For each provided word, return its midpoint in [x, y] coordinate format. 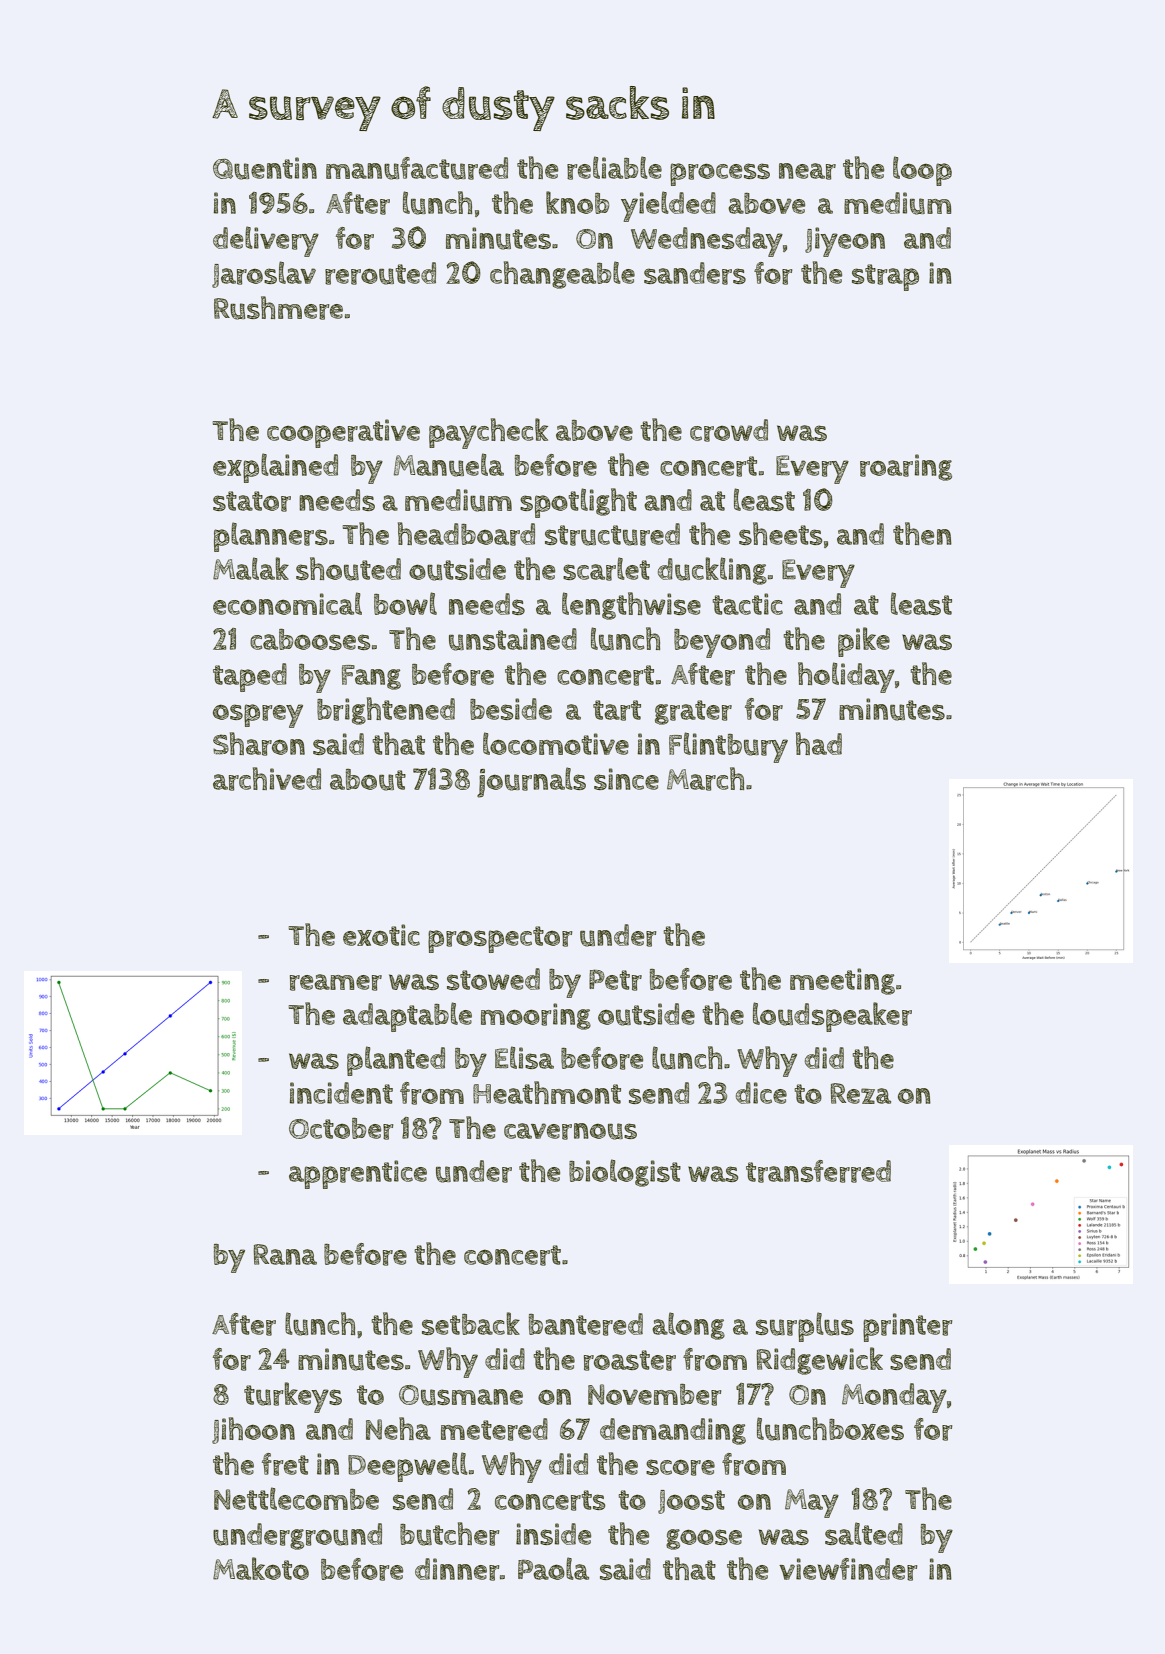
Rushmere [278, 308]
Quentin [265, 168]
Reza [861, 1093]
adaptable [407, 1017]
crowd [729, 430]
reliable [614, 168]
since [626, 779]
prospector [500, 939]
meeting [842, 981]
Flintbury [728, 747]
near [807, 171]
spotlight [578, 503]
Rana [285, 1254]
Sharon [259, 744]
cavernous [570, 1131]
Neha [398, 1428]
